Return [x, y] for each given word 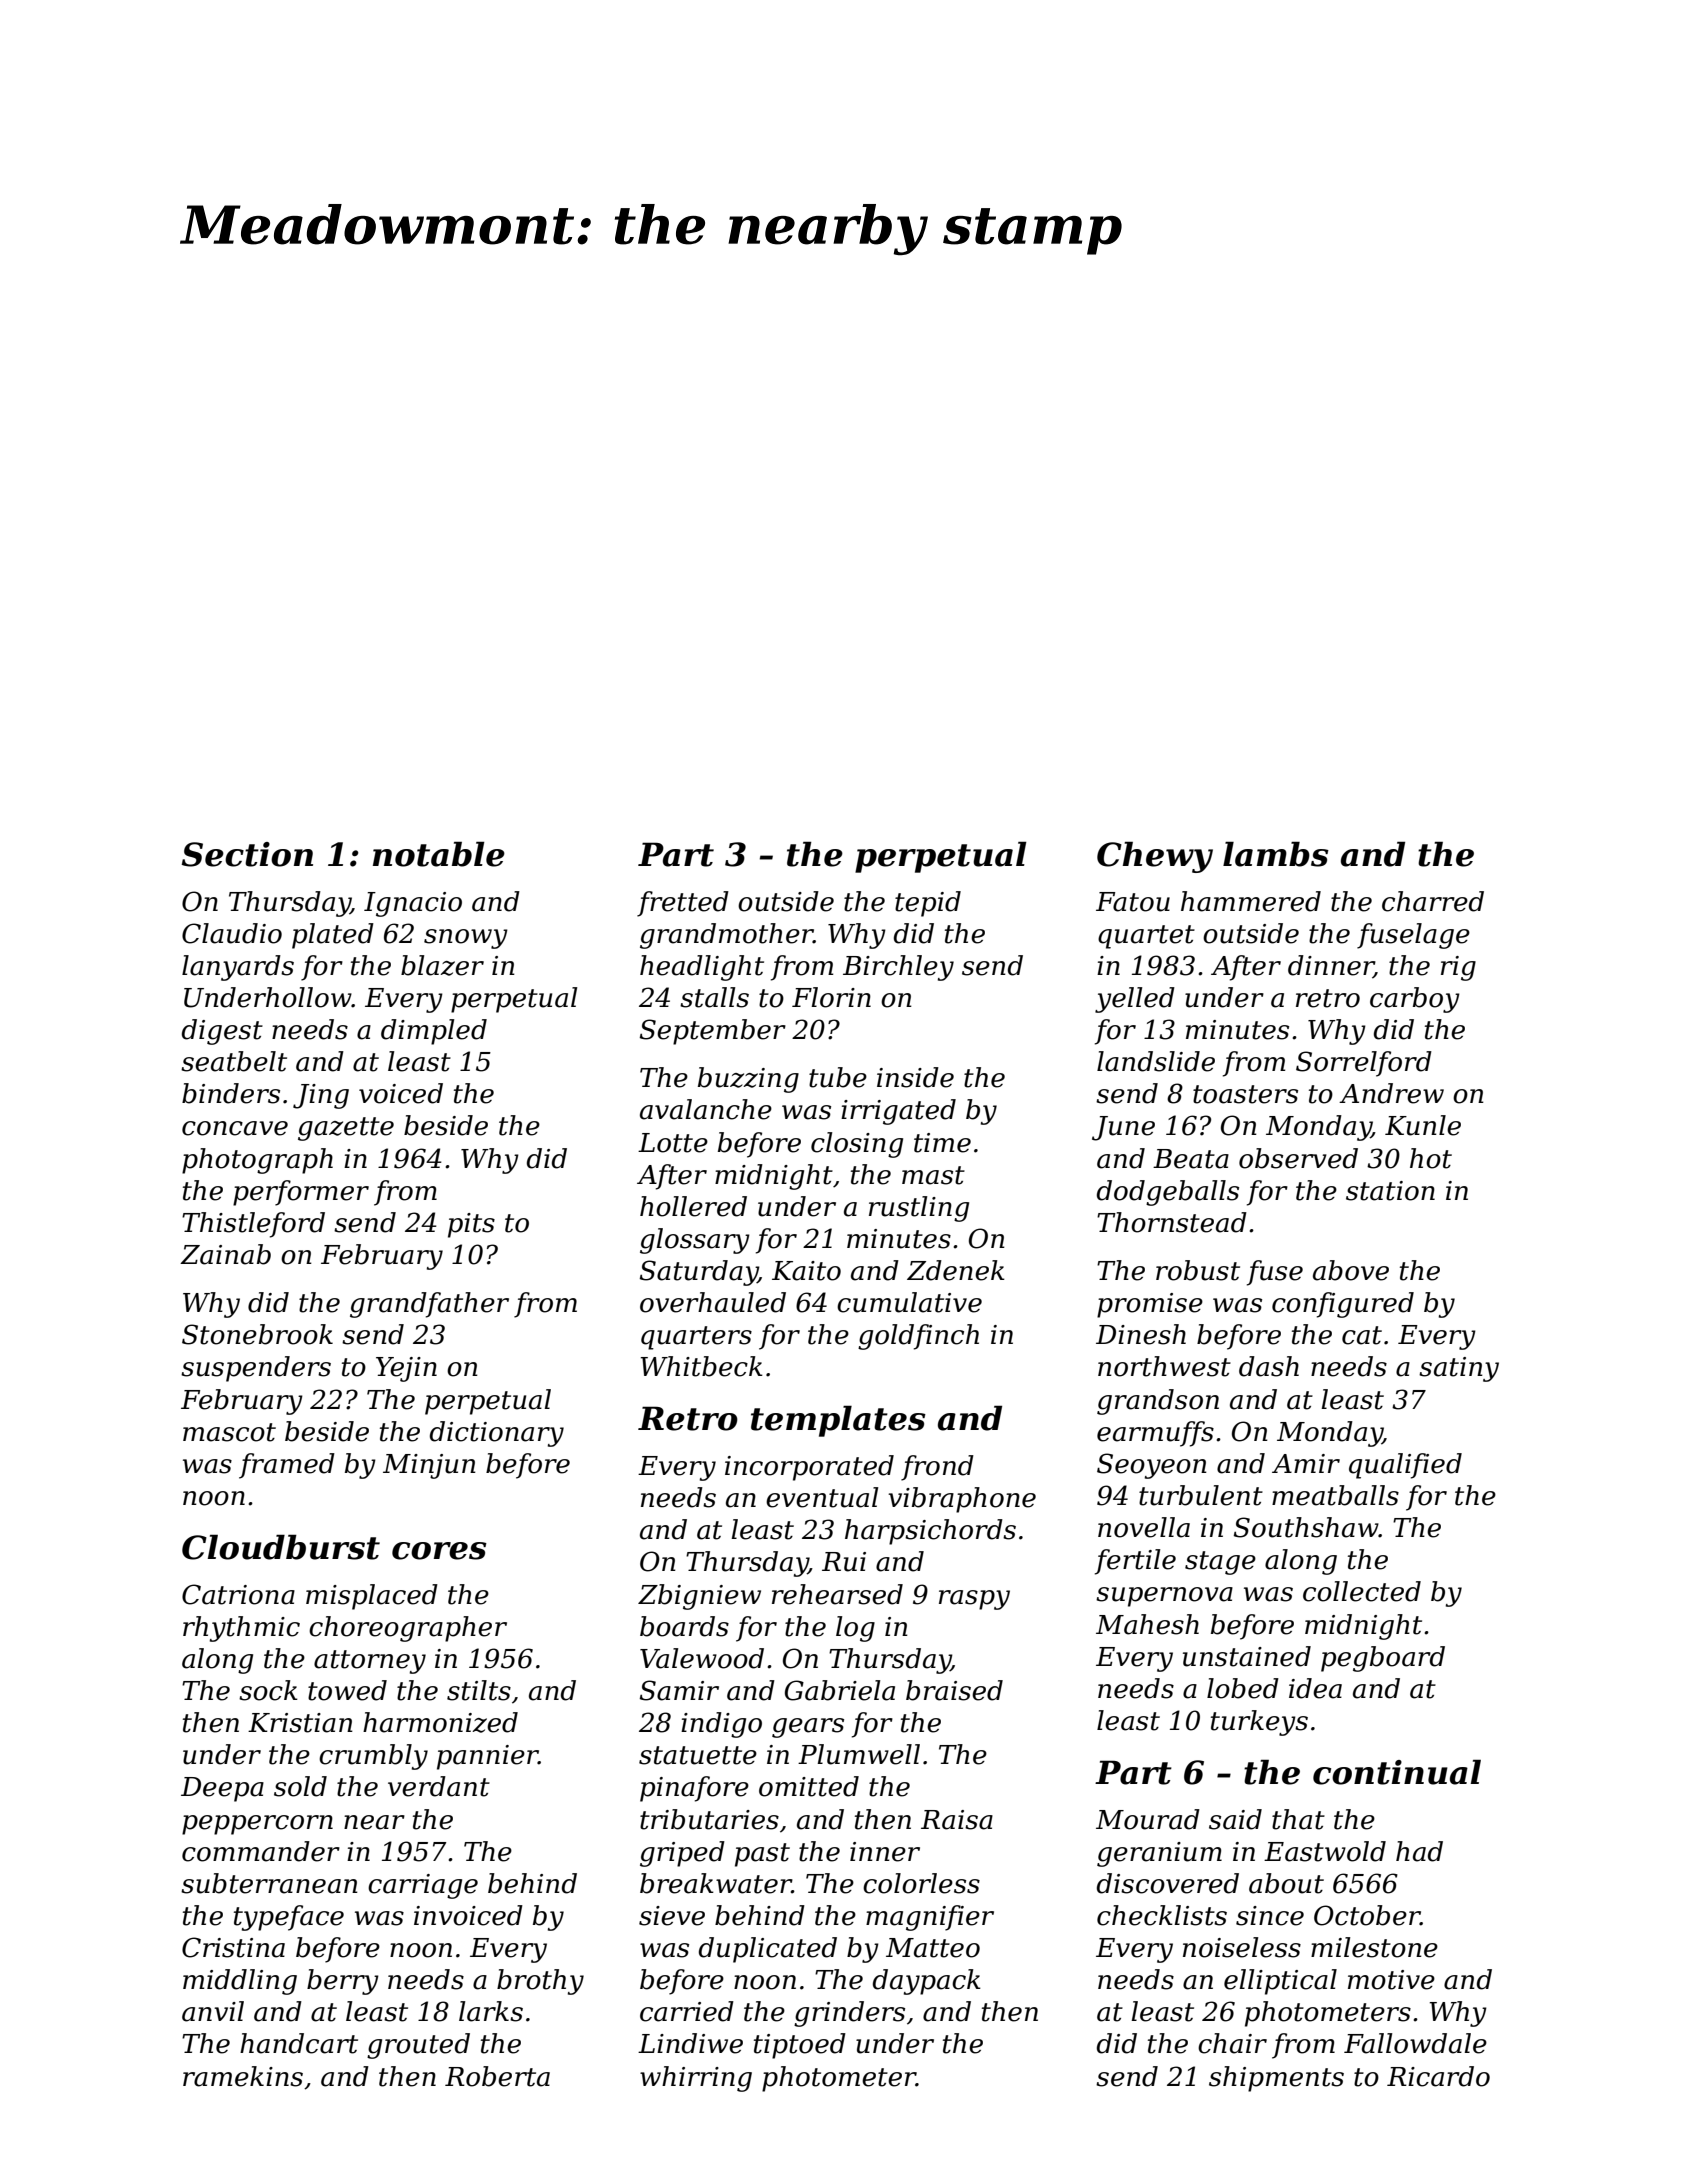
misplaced [372, 1597]
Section [247, 854]
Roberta [497, 2076]
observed [1298, 1158]
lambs [1276, 854]
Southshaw [1306, 1527]
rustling [919, 1209]
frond [937, 1468]
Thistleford [253, 1225]
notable [439, 854]
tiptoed [800, 2046]
